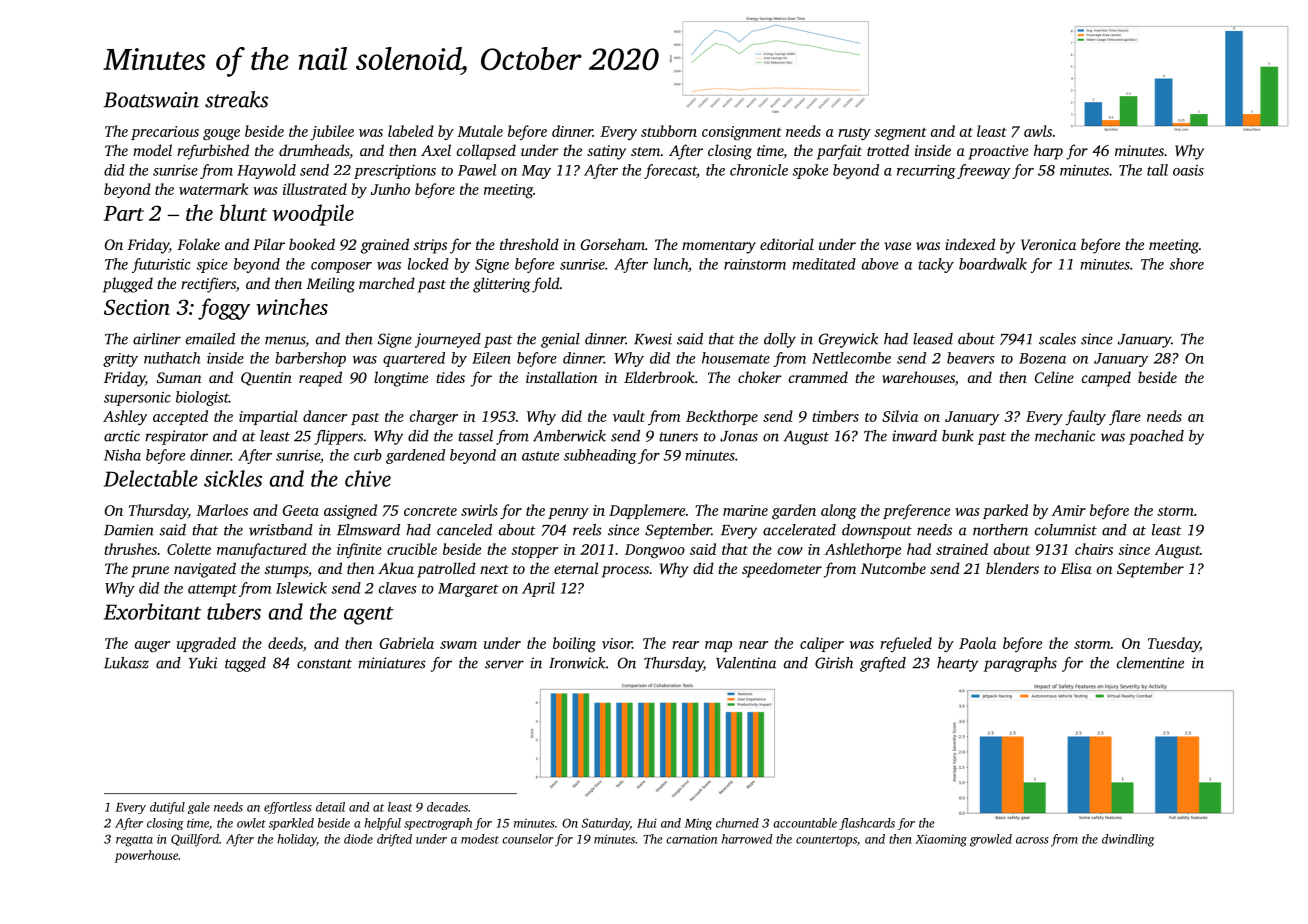 Image resolution: width=1308 pixels, height=924 pixels. Describe the element at coordinates (854, 134) in the image. I see `rusty` at that location.
